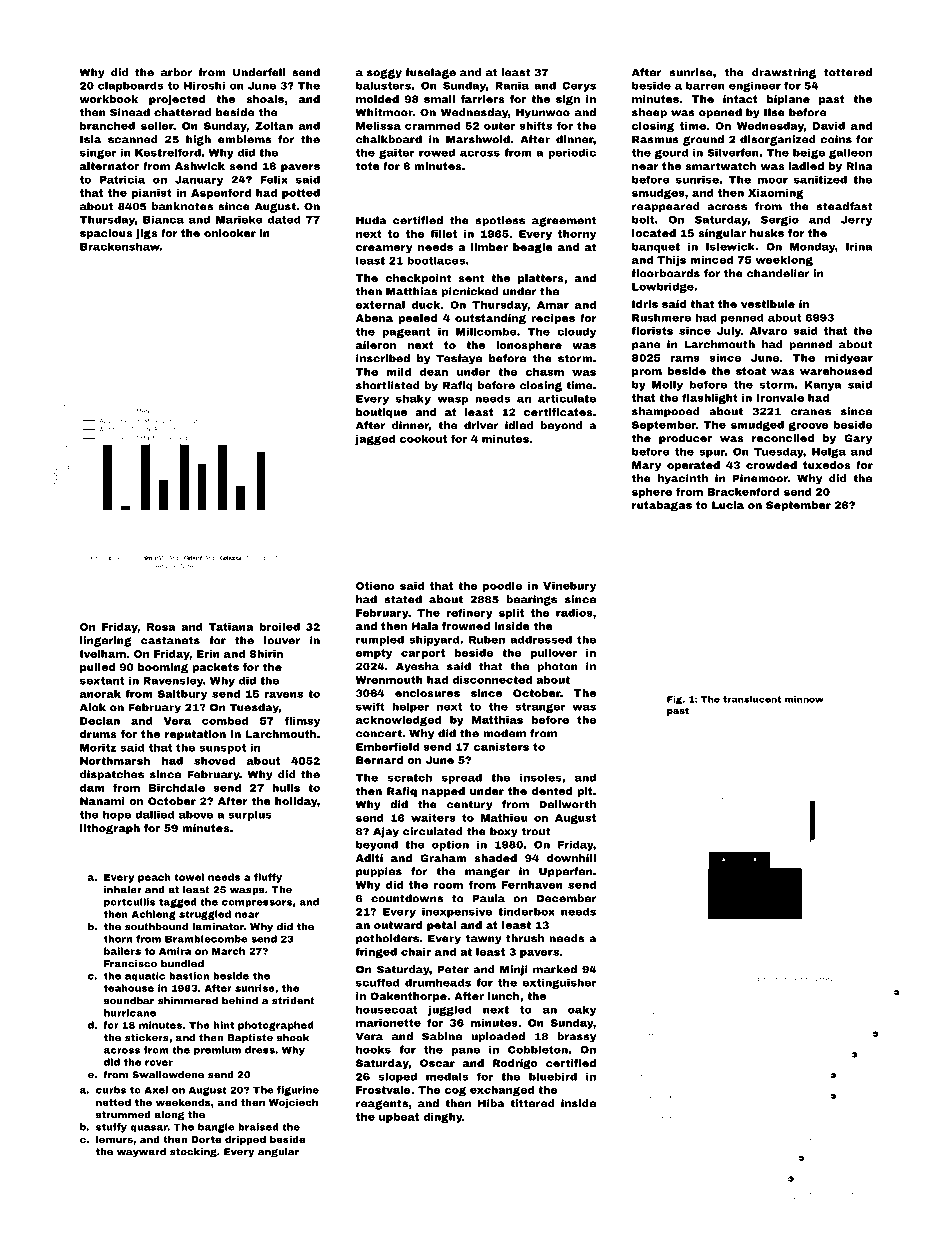 The width and height of the screenshot is (952, 1233). What do you see at coordinates (161, 627) in the screenshot?
I see `Rosa` at bounding box center [161, 627].
